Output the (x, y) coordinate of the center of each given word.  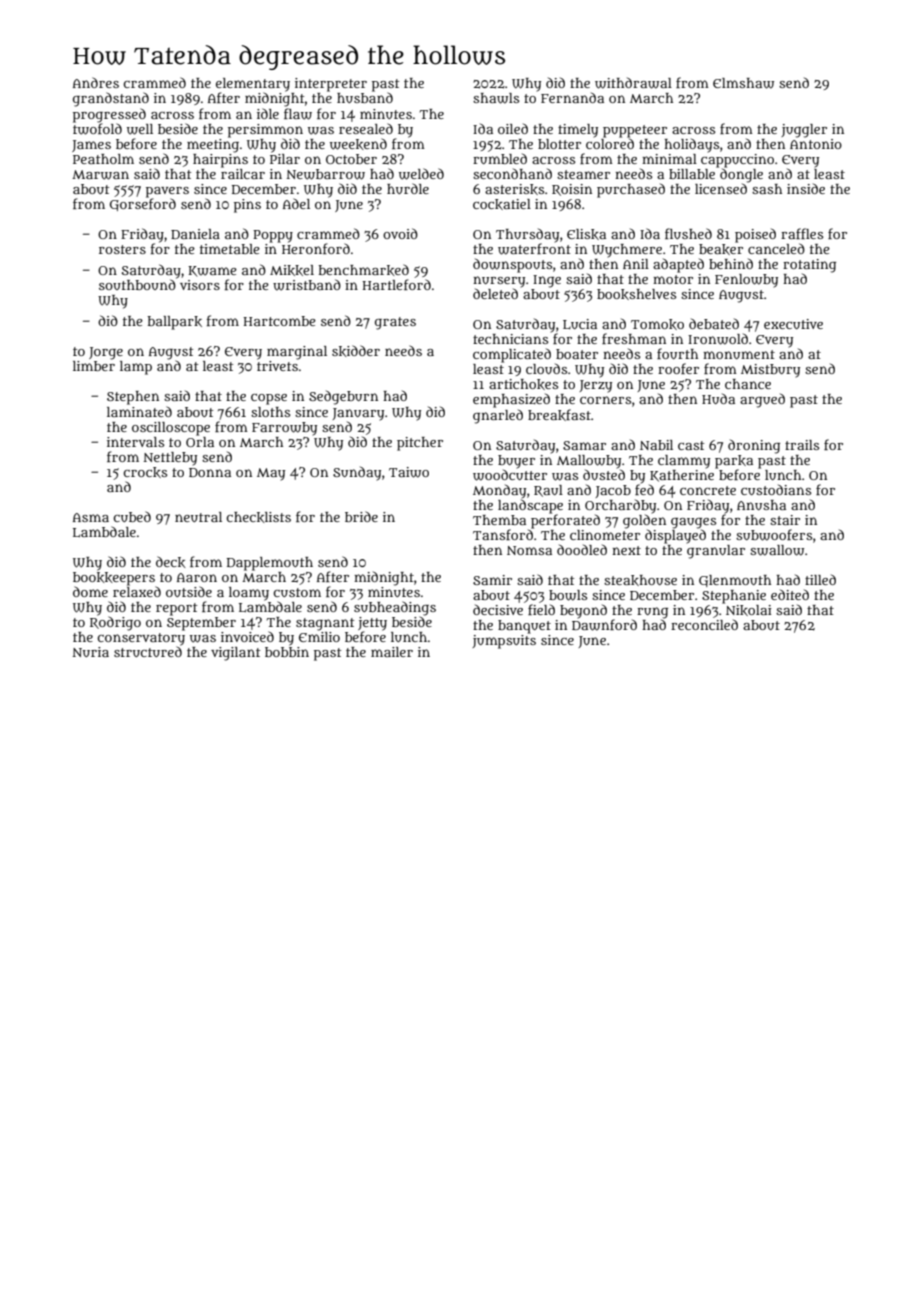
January (358, 414)
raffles (802, 233)
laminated (139, 411)
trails (802, 445)
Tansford (503, 534)
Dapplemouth (270, 564)
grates (395, 323)
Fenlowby (746, 281)
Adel (296, 203)
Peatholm (103, 159)
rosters (122, 249)
